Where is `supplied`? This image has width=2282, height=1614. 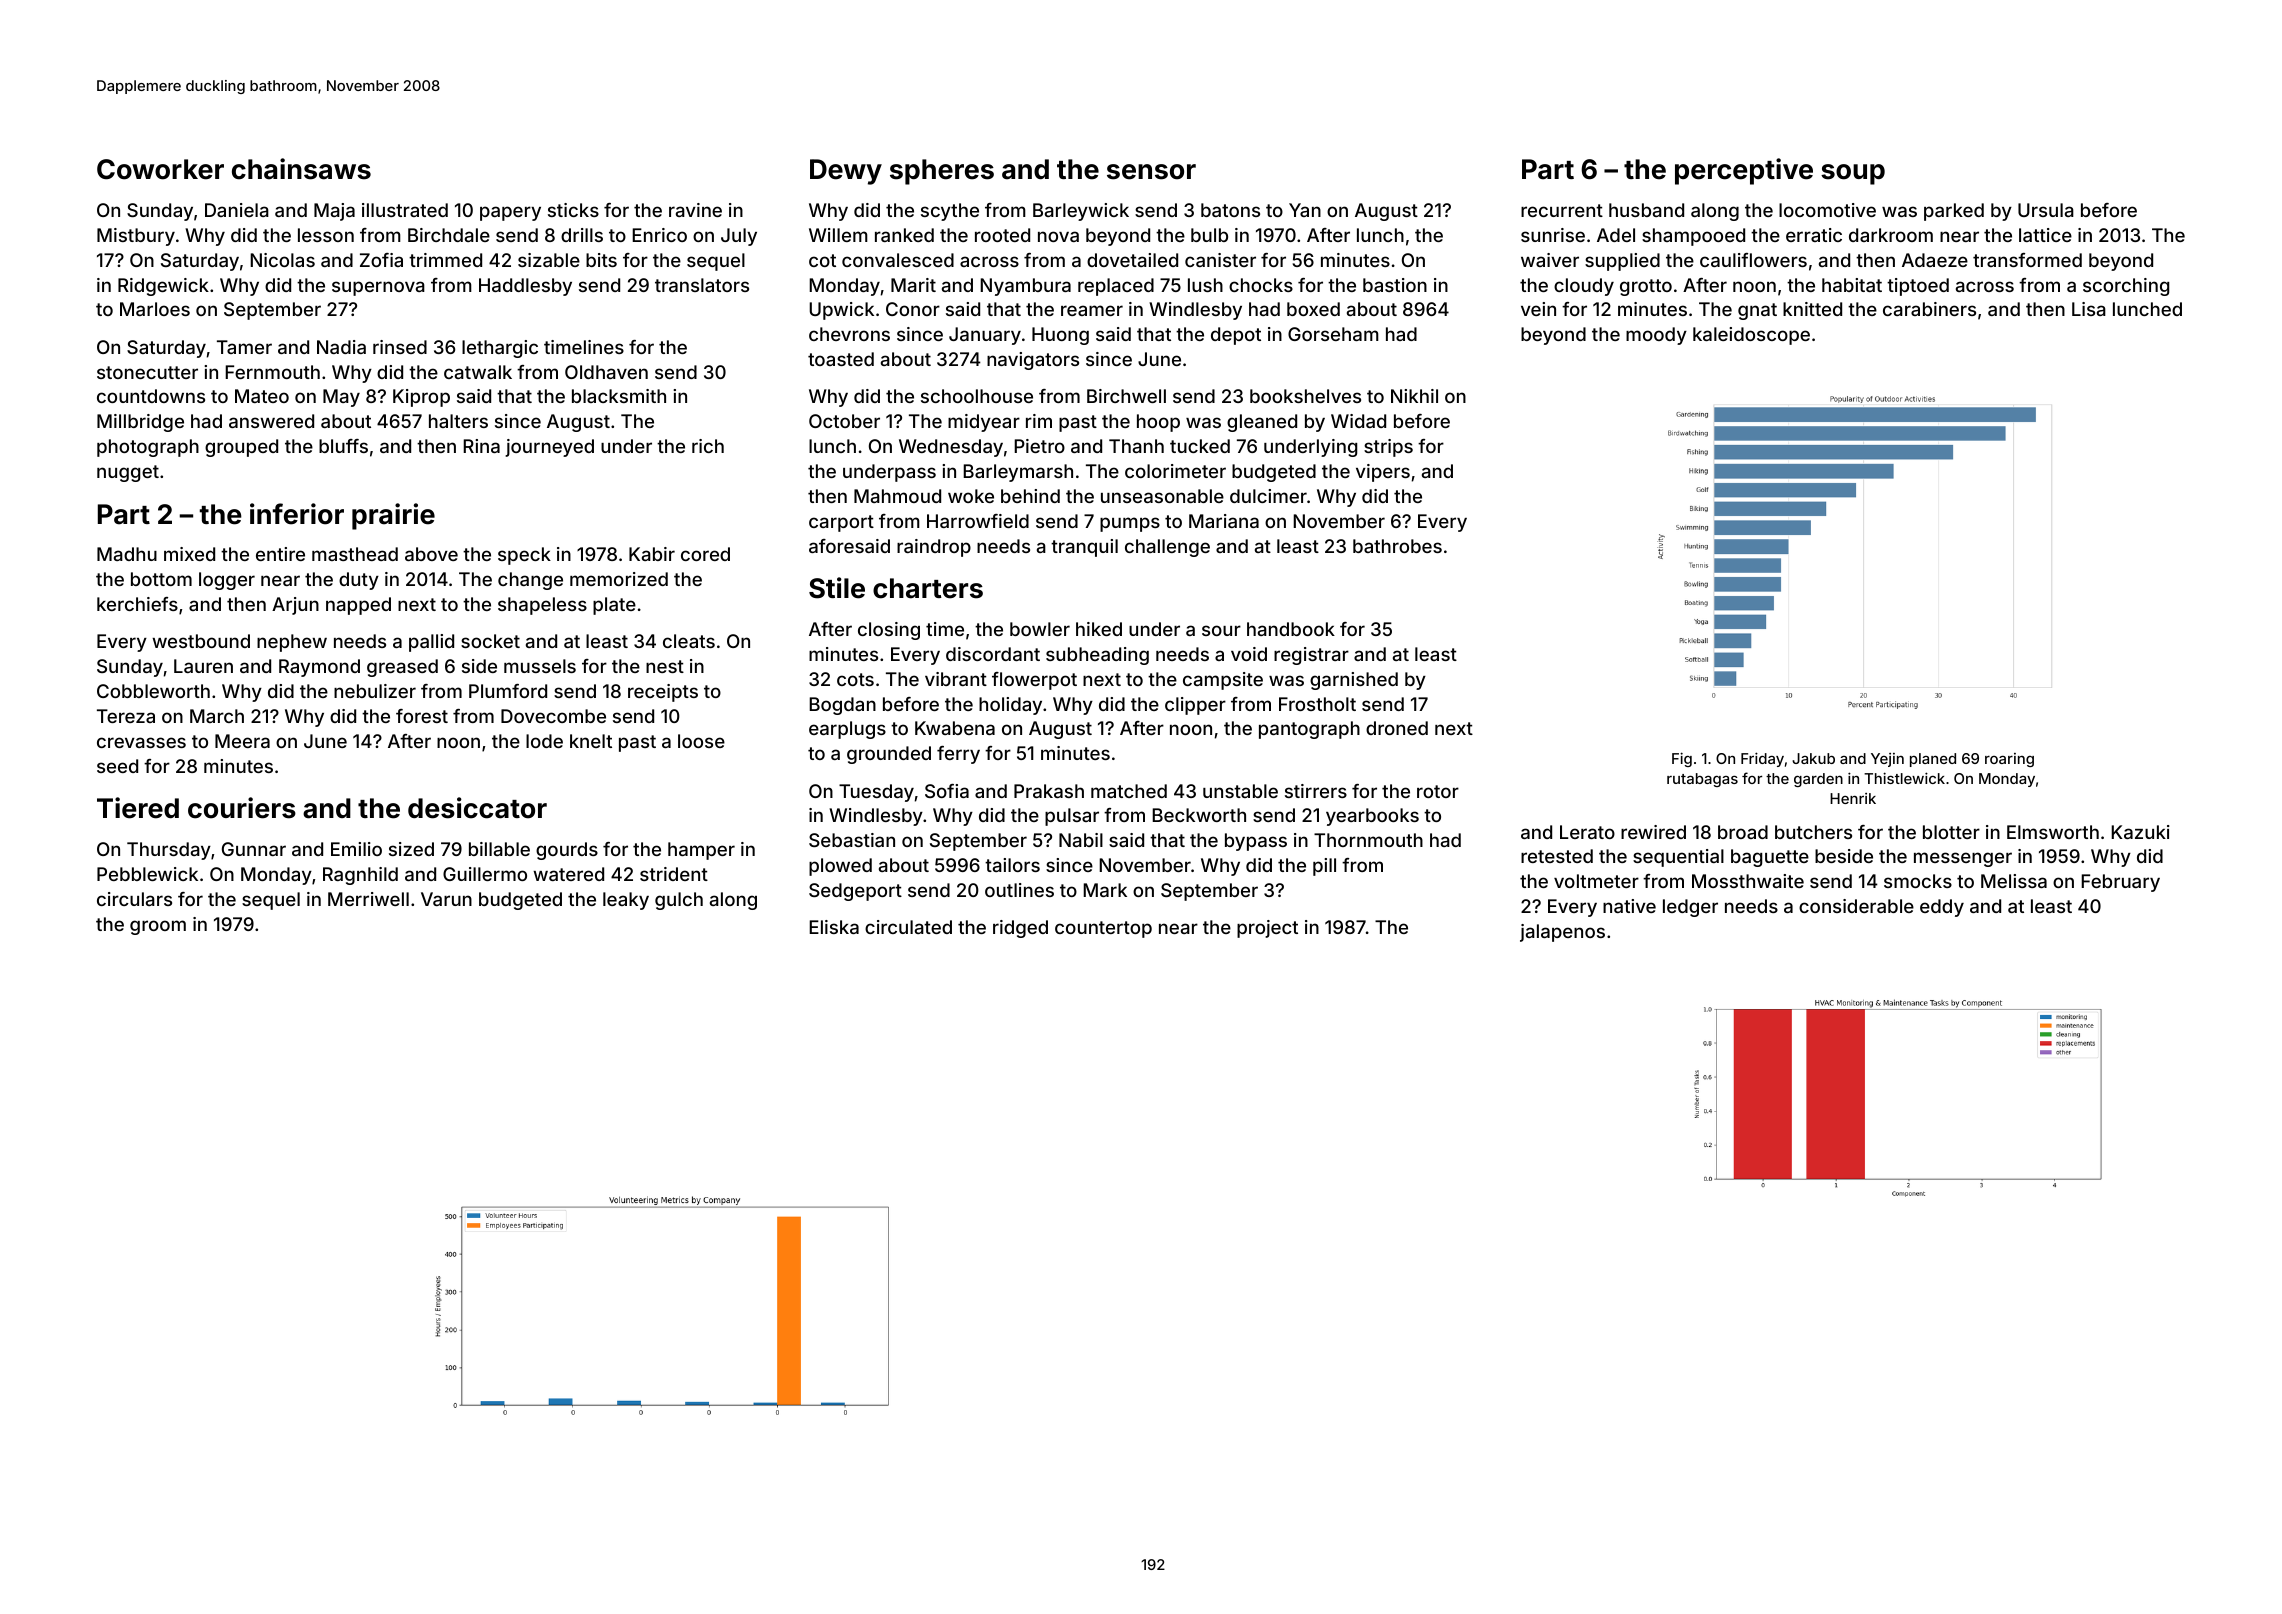 supplied is located at coordinates (1622, 262).
